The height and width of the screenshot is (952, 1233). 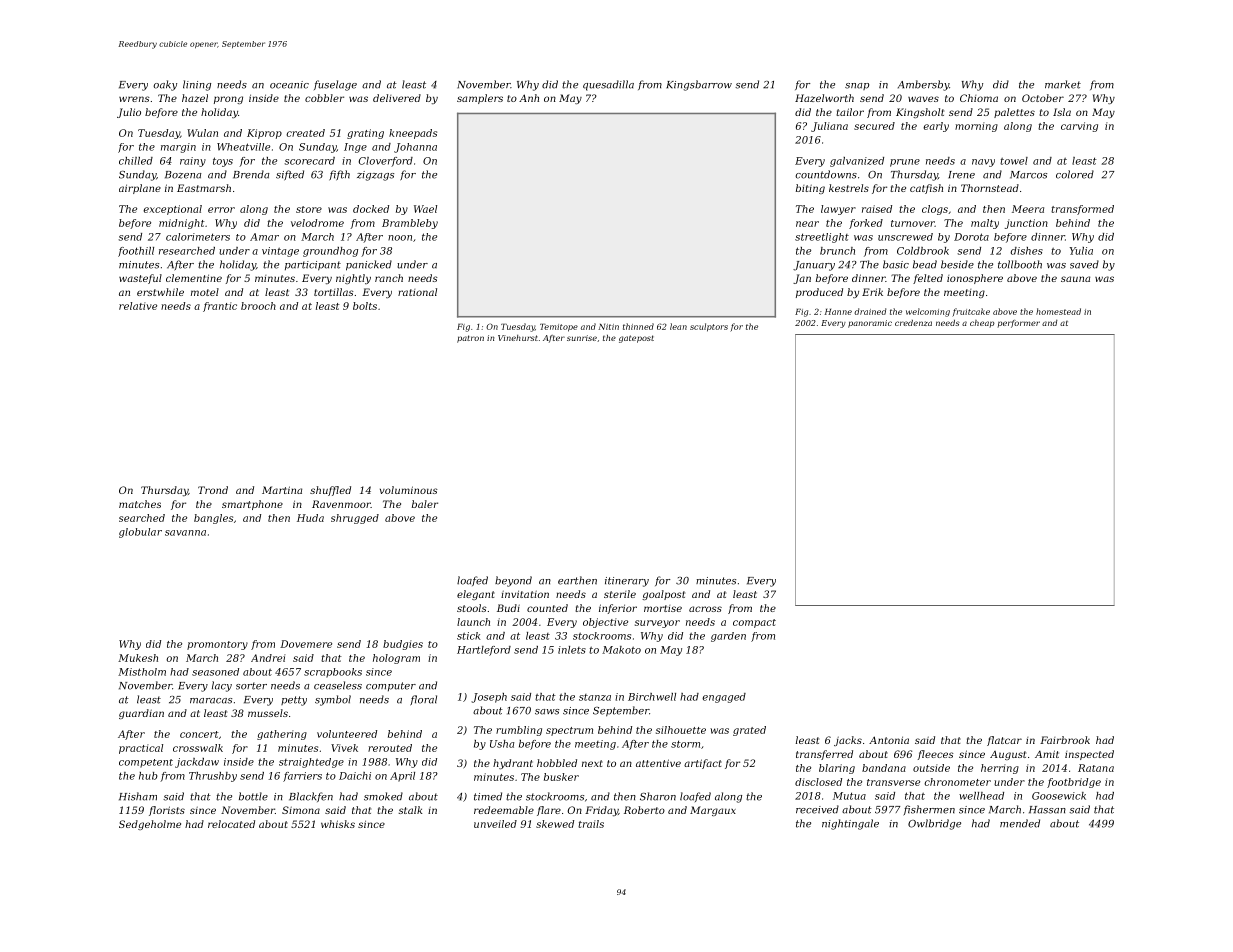 What do you see at coordinates (178, 148) in the screenshot?
I see `margin` at bounding box center [178, 148].
